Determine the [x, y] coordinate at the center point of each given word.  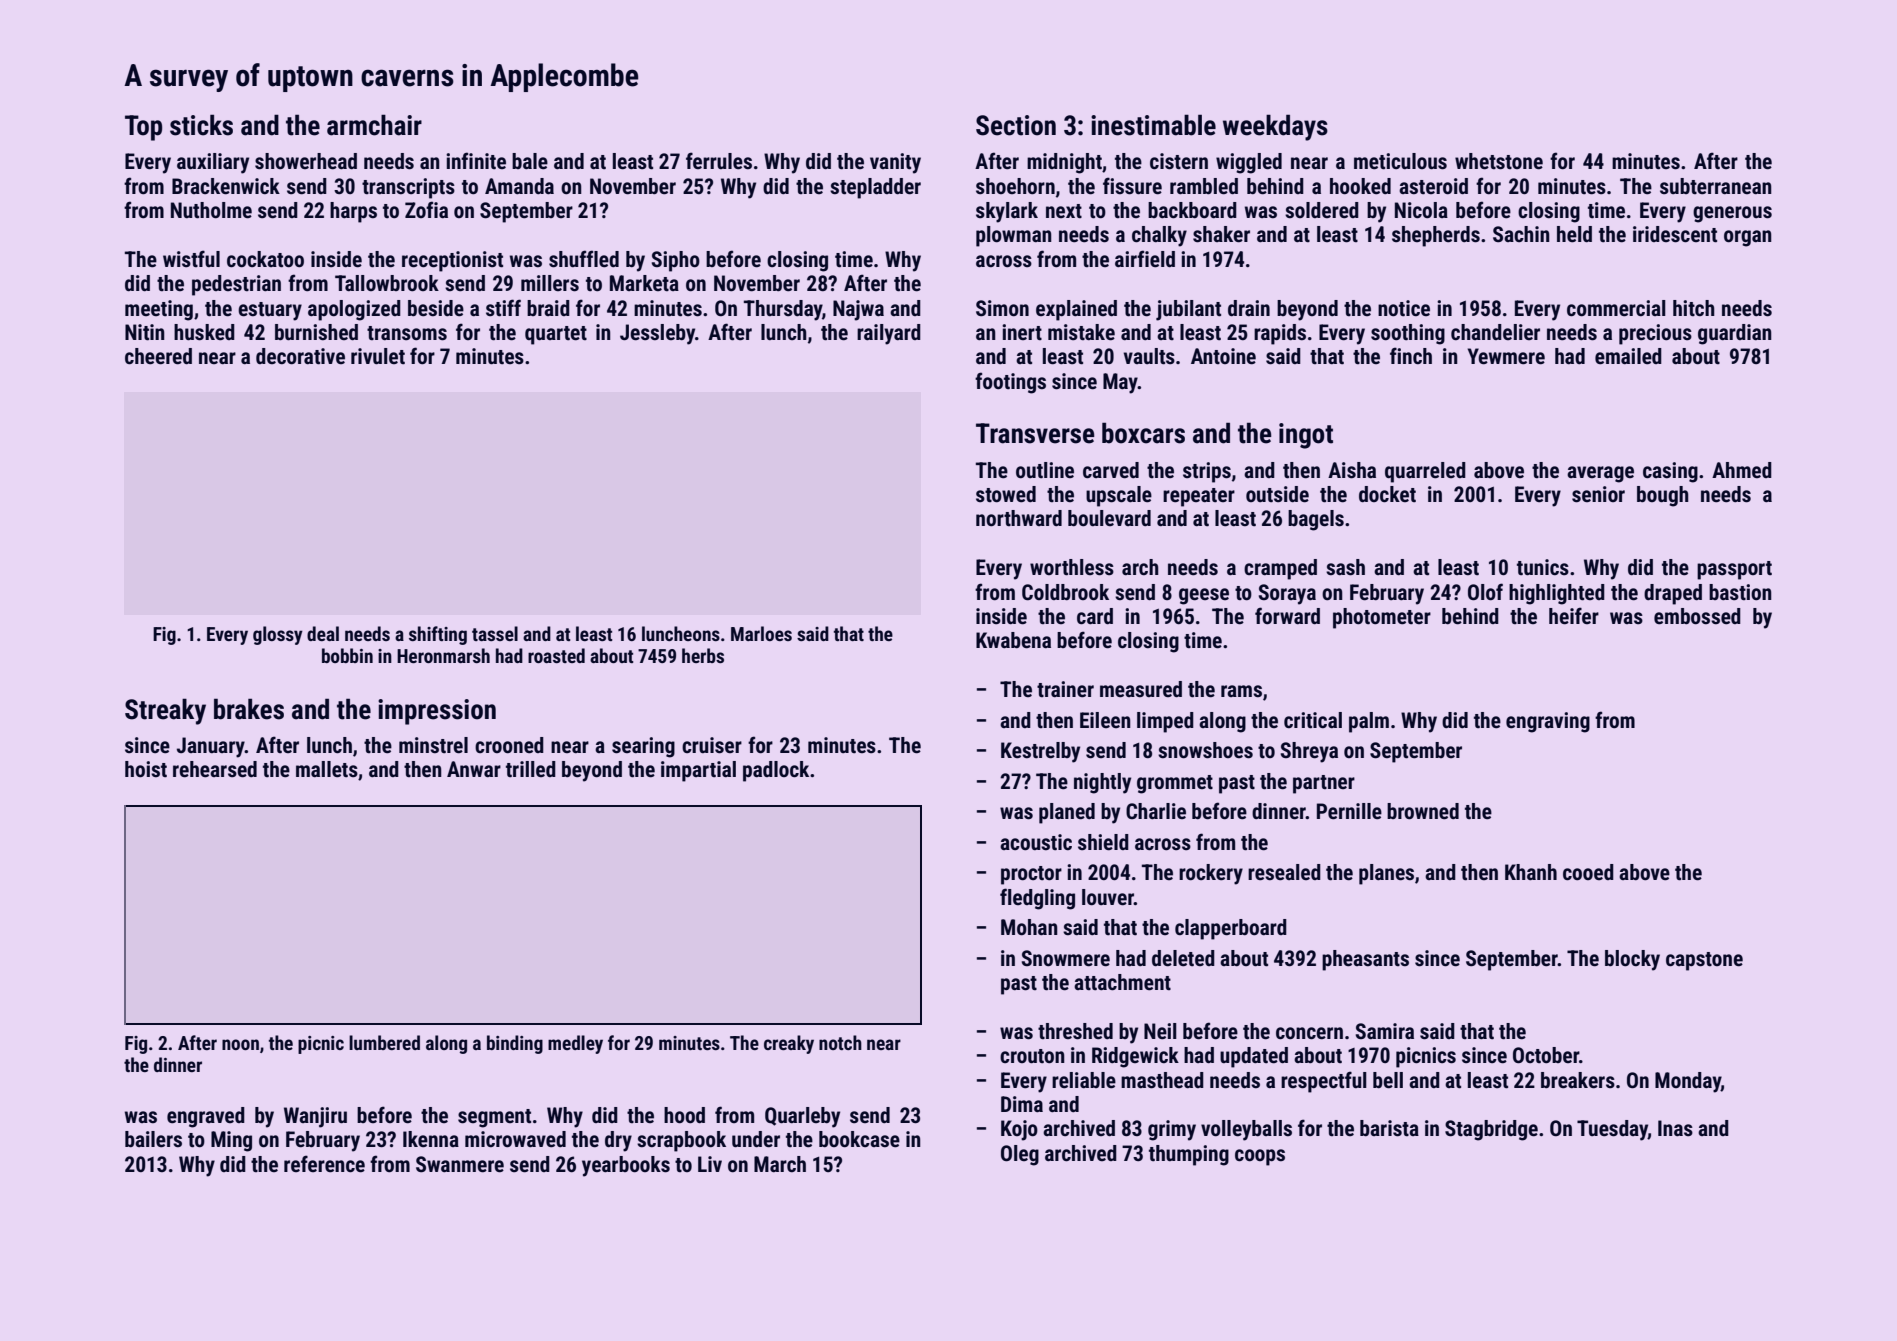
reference [324, 1164]
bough [1663, 496]
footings [1010, 383]
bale [530, 161]
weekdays [1275, 127]
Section [1016, 125]
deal [323, 633]
